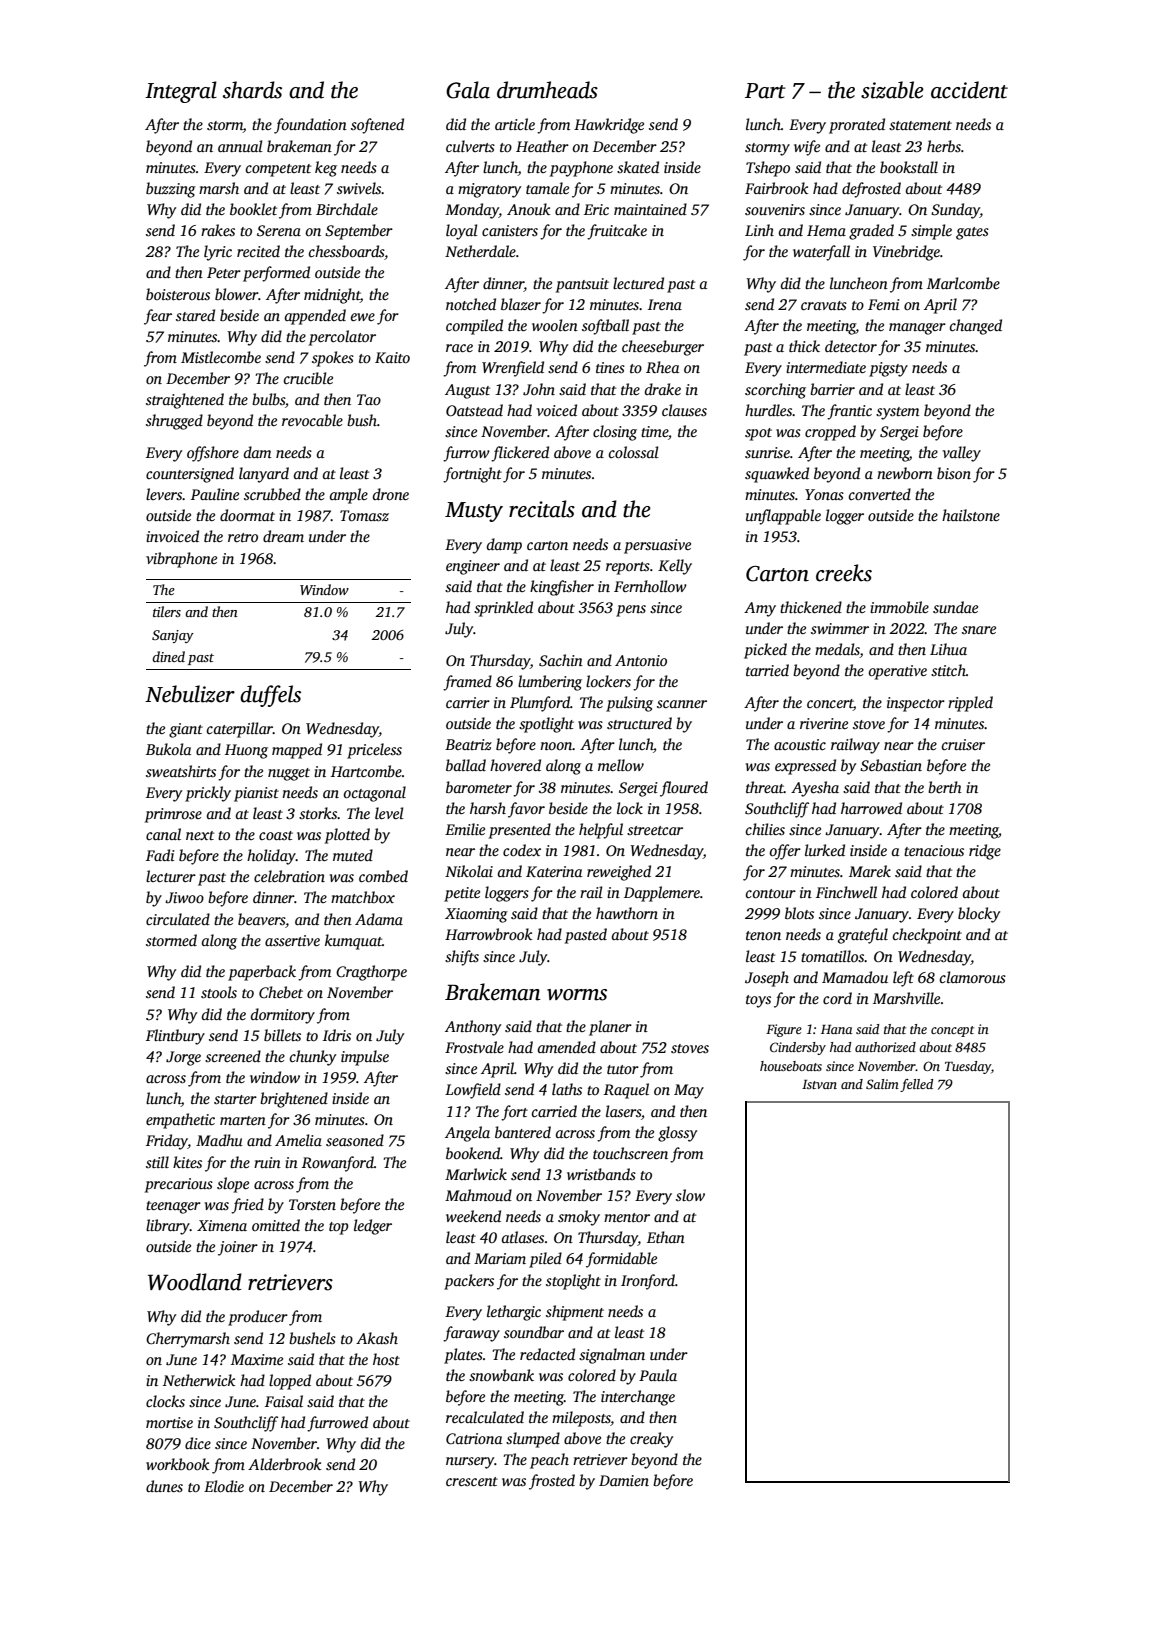  I want to click on shrugged, so click(174, 422).
